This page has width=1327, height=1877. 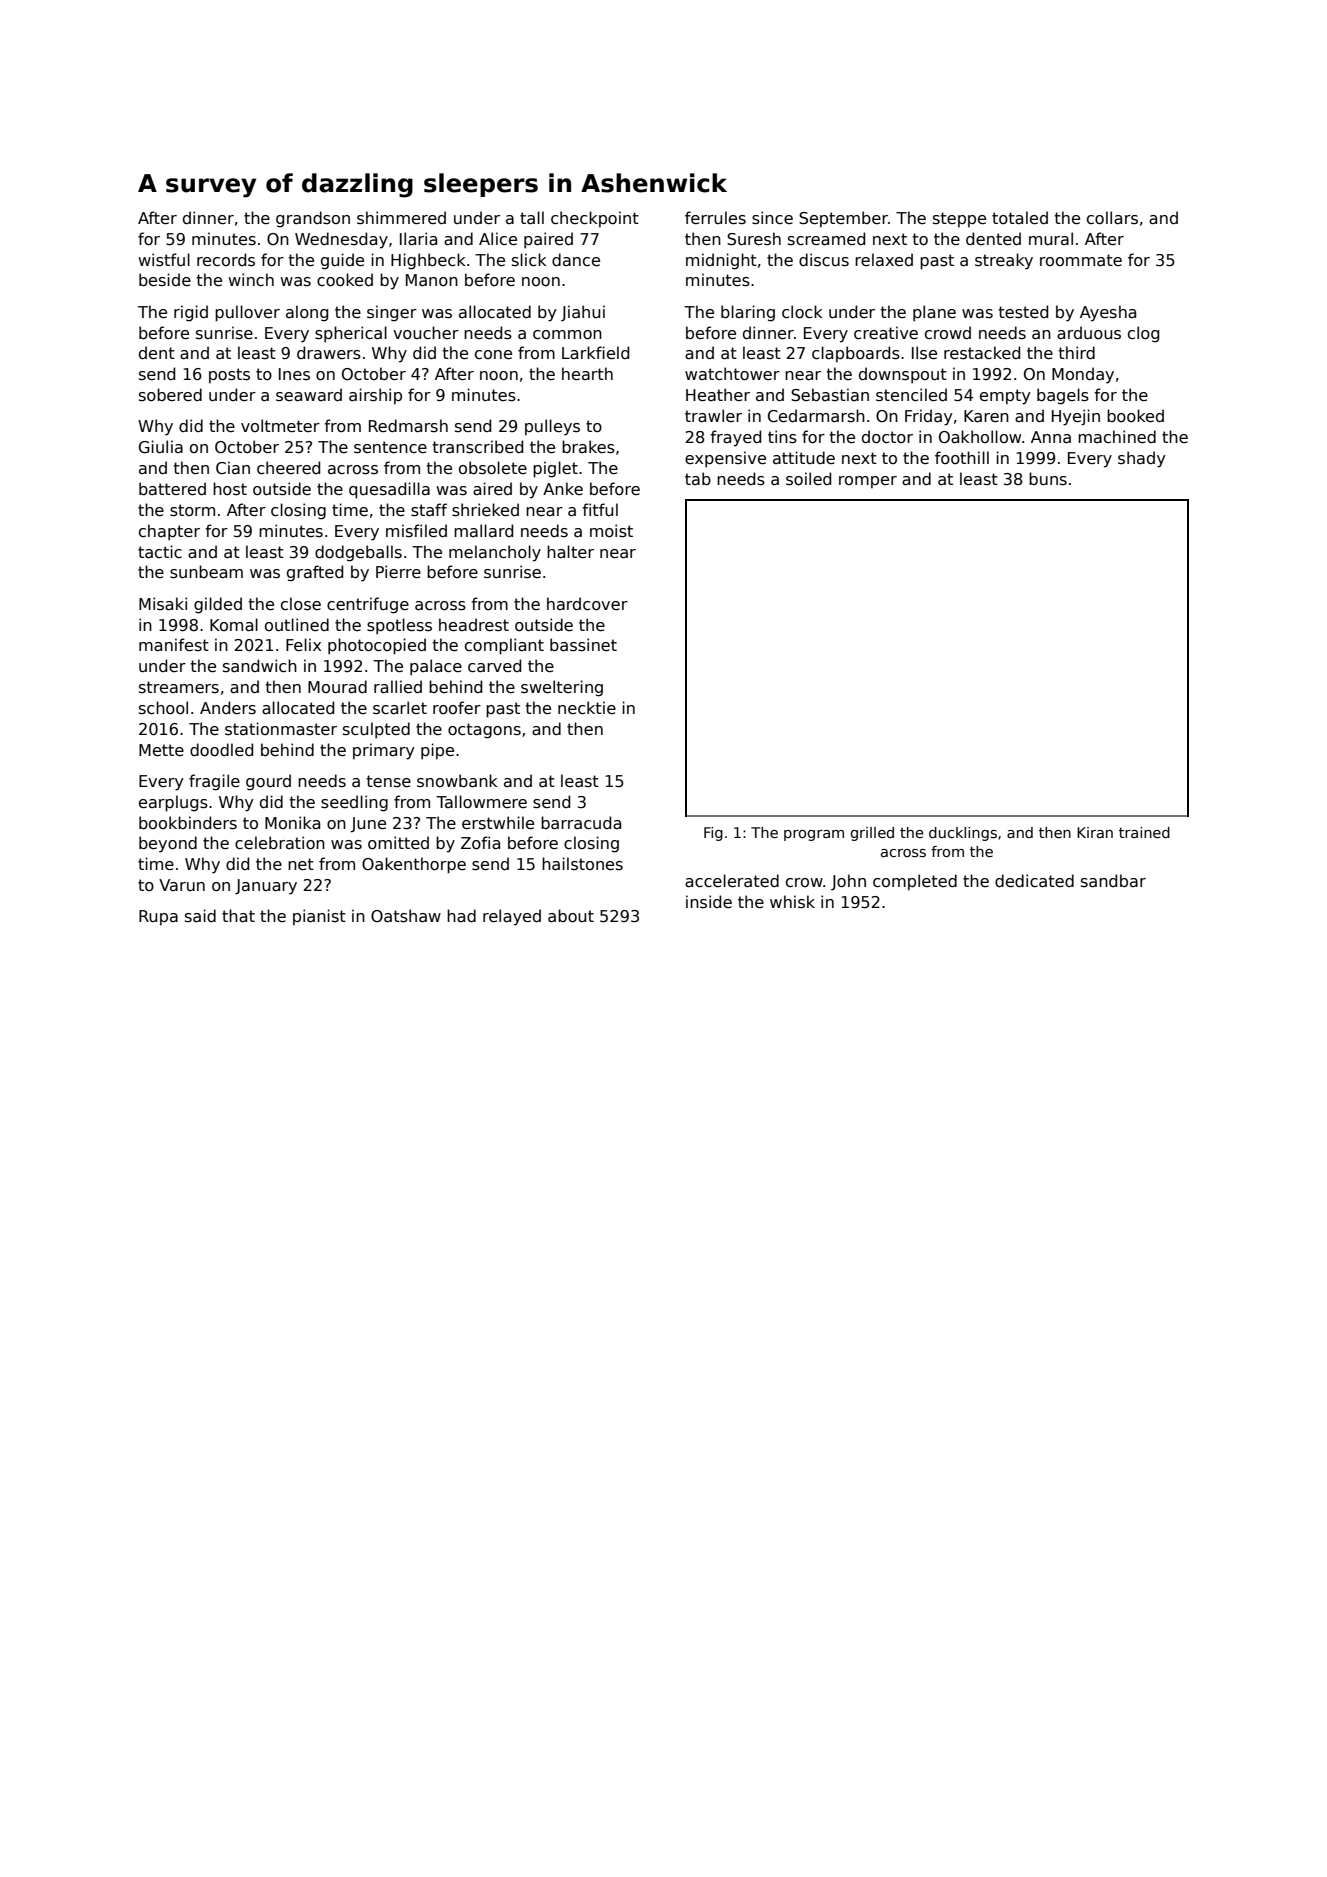 What do you see at coordinates (1004, 261) in the page?
I see `streaky` at bounding box center [1004, 261].
